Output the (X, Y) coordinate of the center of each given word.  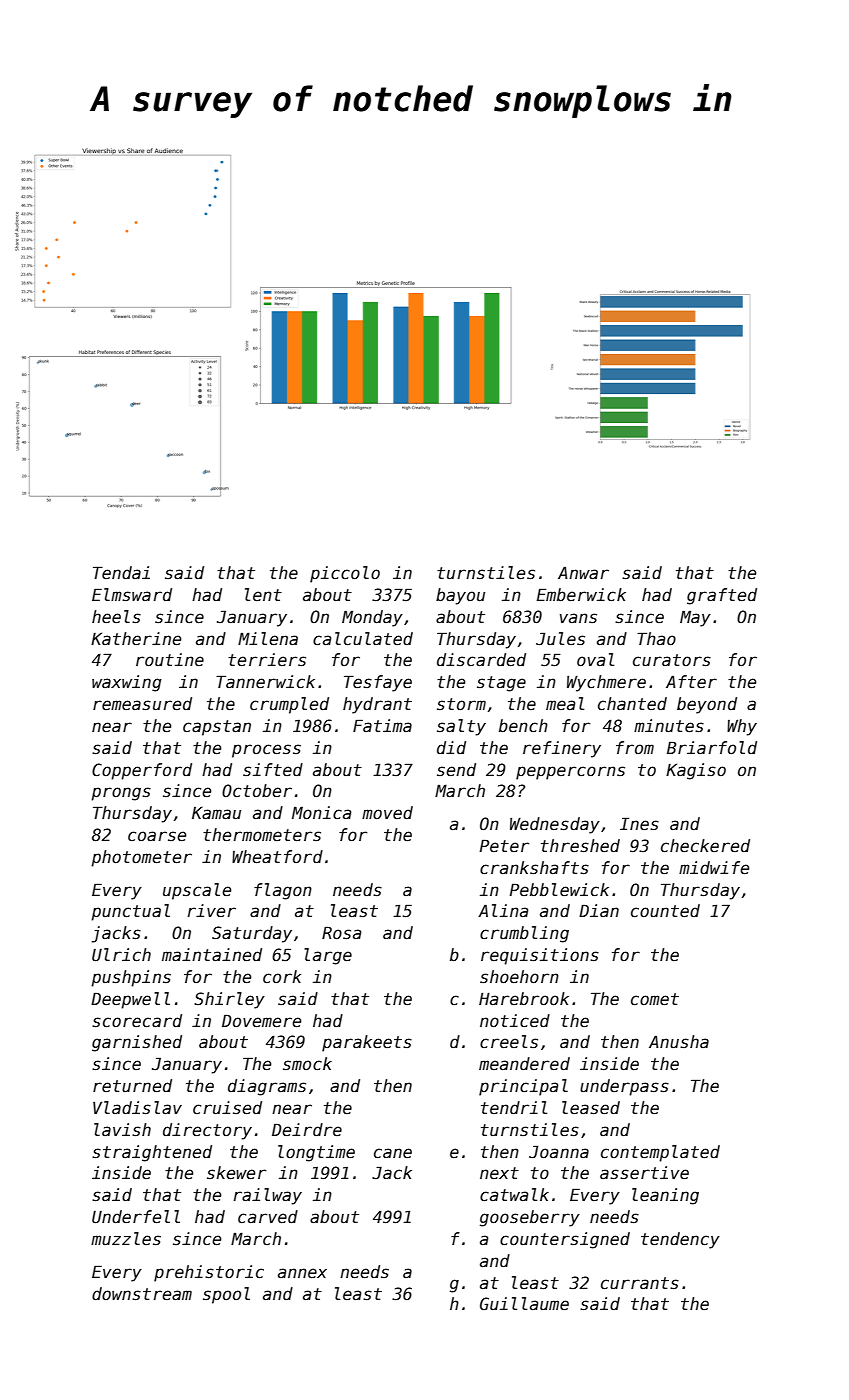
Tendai (121, 573)
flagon (283, 891)
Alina (503, 911)
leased (591, 1108)
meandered (524, 1064)
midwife (714, 868)
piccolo (345, 574)
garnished (137, 1043)
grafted (722, 596)
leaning (665, 1196)
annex (302, 1273)
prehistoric (209, 1273)
